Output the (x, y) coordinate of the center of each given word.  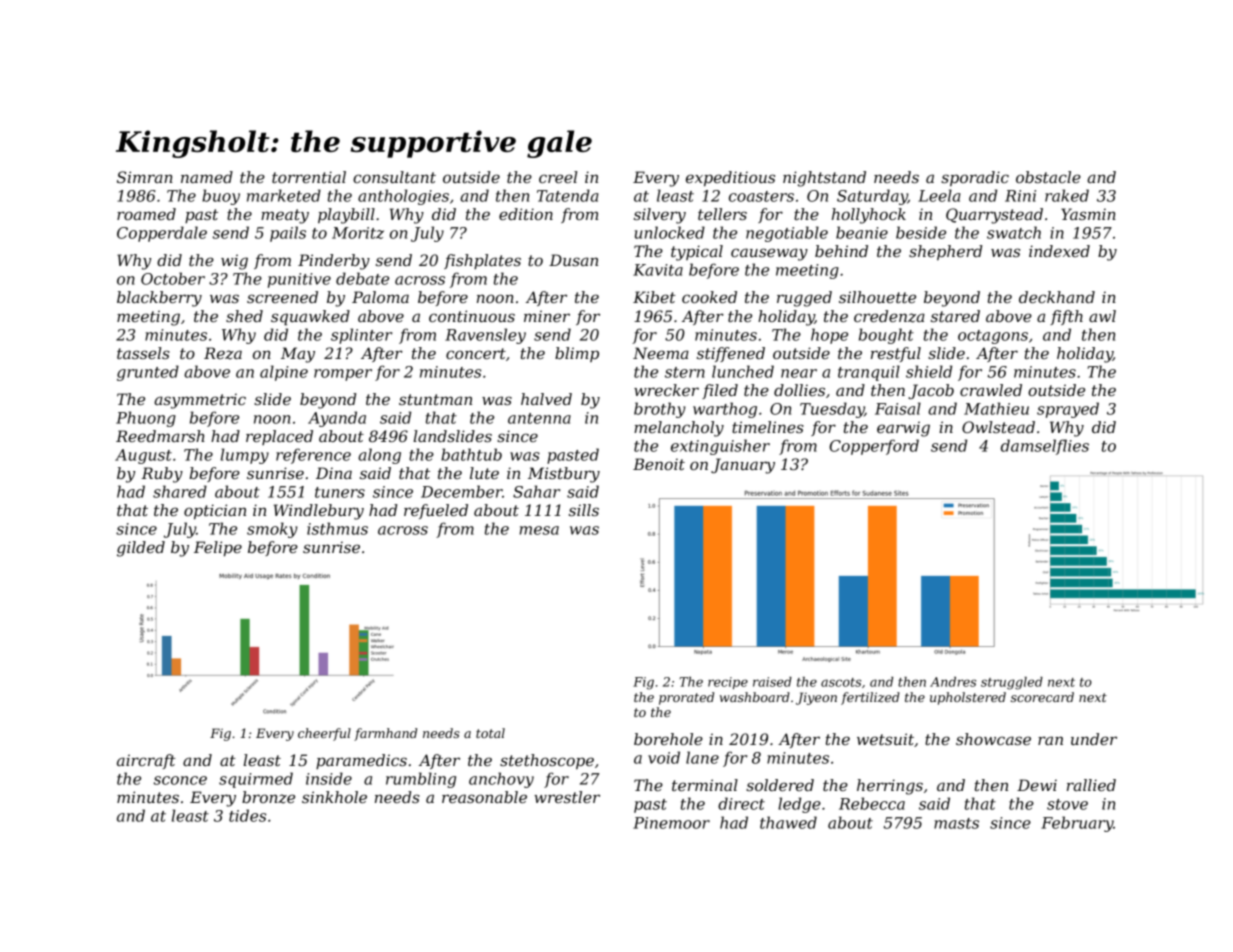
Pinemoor (671, 823)
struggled (1012, 683)
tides (247, 815)
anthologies (403, 197)
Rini (1020, 196)
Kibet (654, 297)
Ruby (162, 475)
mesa (539, 530)
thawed (788, 822)
